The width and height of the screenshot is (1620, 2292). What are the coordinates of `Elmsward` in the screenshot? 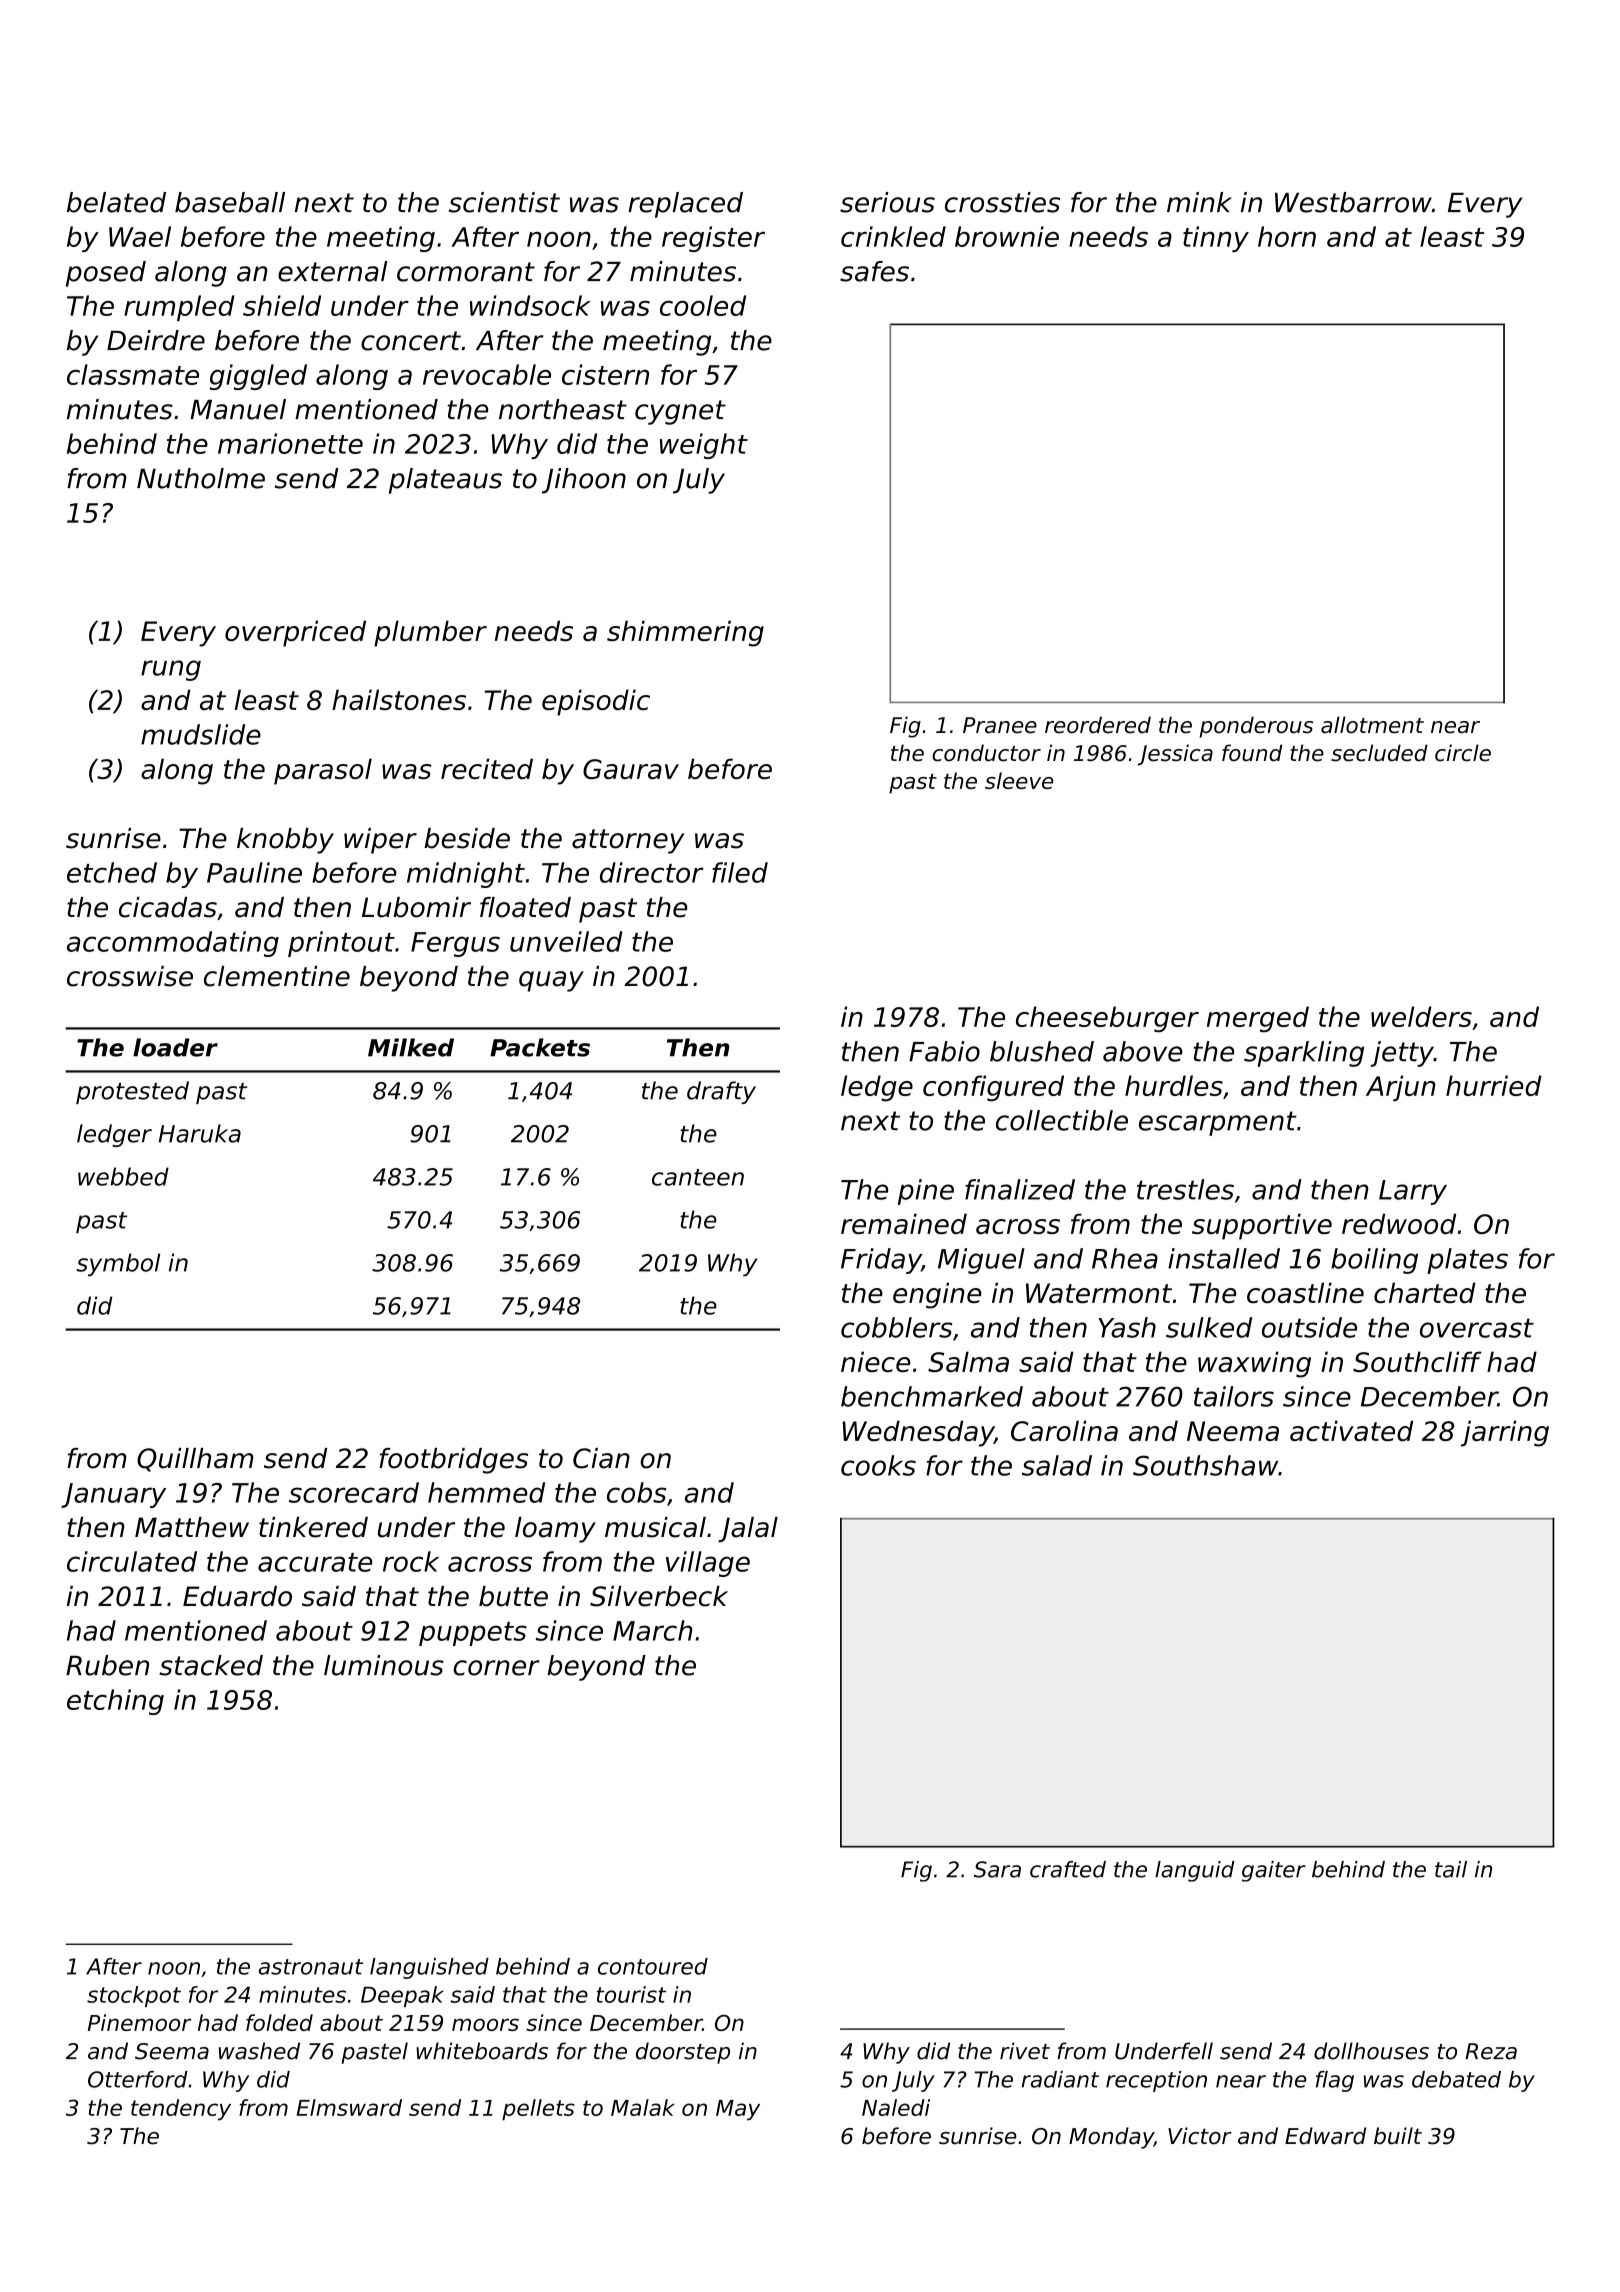 It's located at (349, 2107).
